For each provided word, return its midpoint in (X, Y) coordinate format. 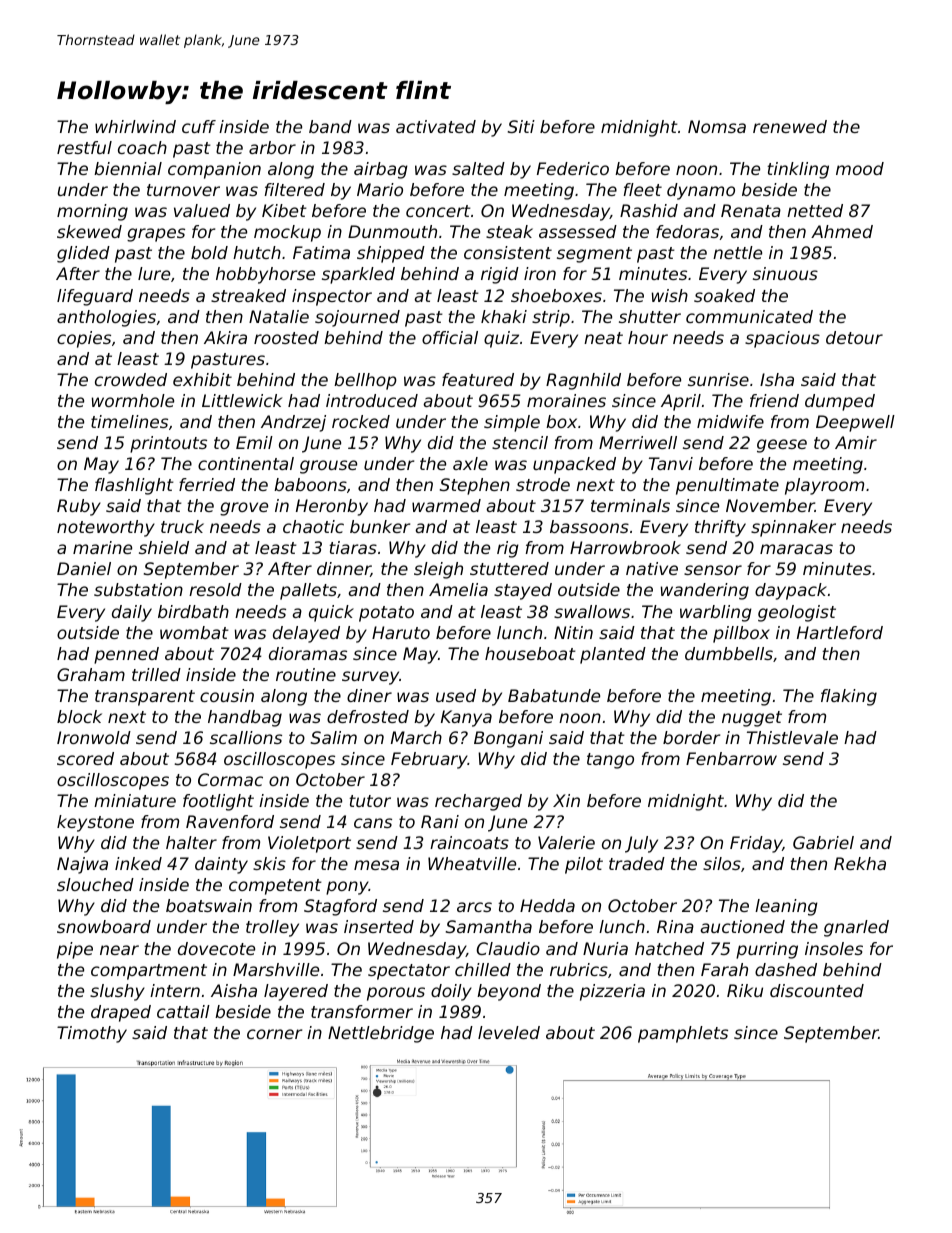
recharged (478, 802)
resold (215, 589)
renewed (790, 126)
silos (722, 863)
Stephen (475, 486)
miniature (135, 800)
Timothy (92, 1034)
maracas (796, 549)
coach (142, 147)
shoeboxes (556, 295)
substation (138, 589)
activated (436, 126)
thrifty (720, 528)
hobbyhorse (265, 275)
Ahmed (842, 231)
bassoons (589, 526)
